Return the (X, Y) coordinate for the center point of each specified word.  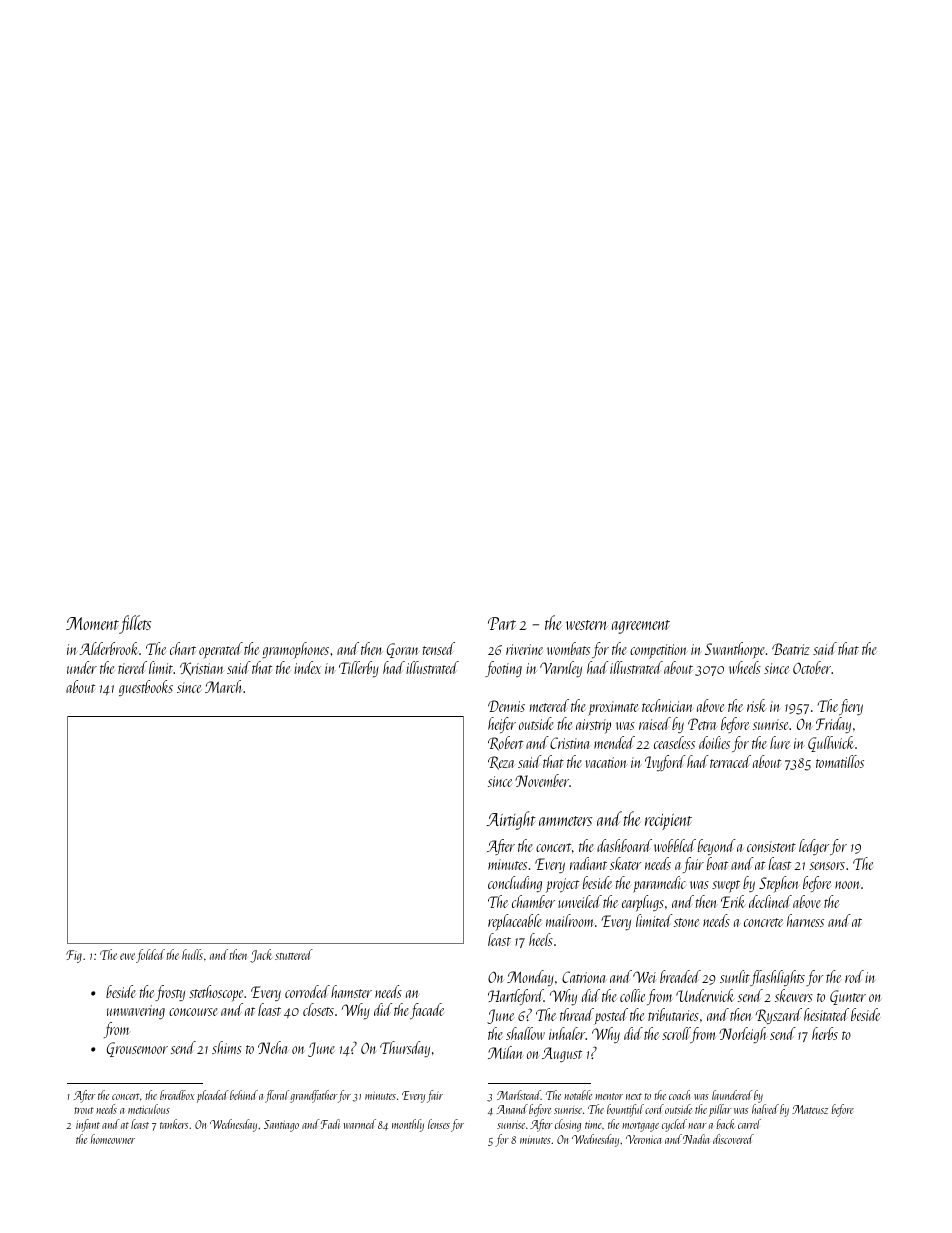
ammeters (565, 821)
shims (227, 1047)
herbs (825, 1033)
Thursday (405, 1049)
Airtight (511, 820)
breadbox (177, 1095)
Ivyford (665, 763)
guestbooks (146, 688)
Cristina (569, 743)
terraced (730, 761)
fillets (135, 624)
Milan (505, 1052)
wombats (568, 648)
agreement (641, 627)
